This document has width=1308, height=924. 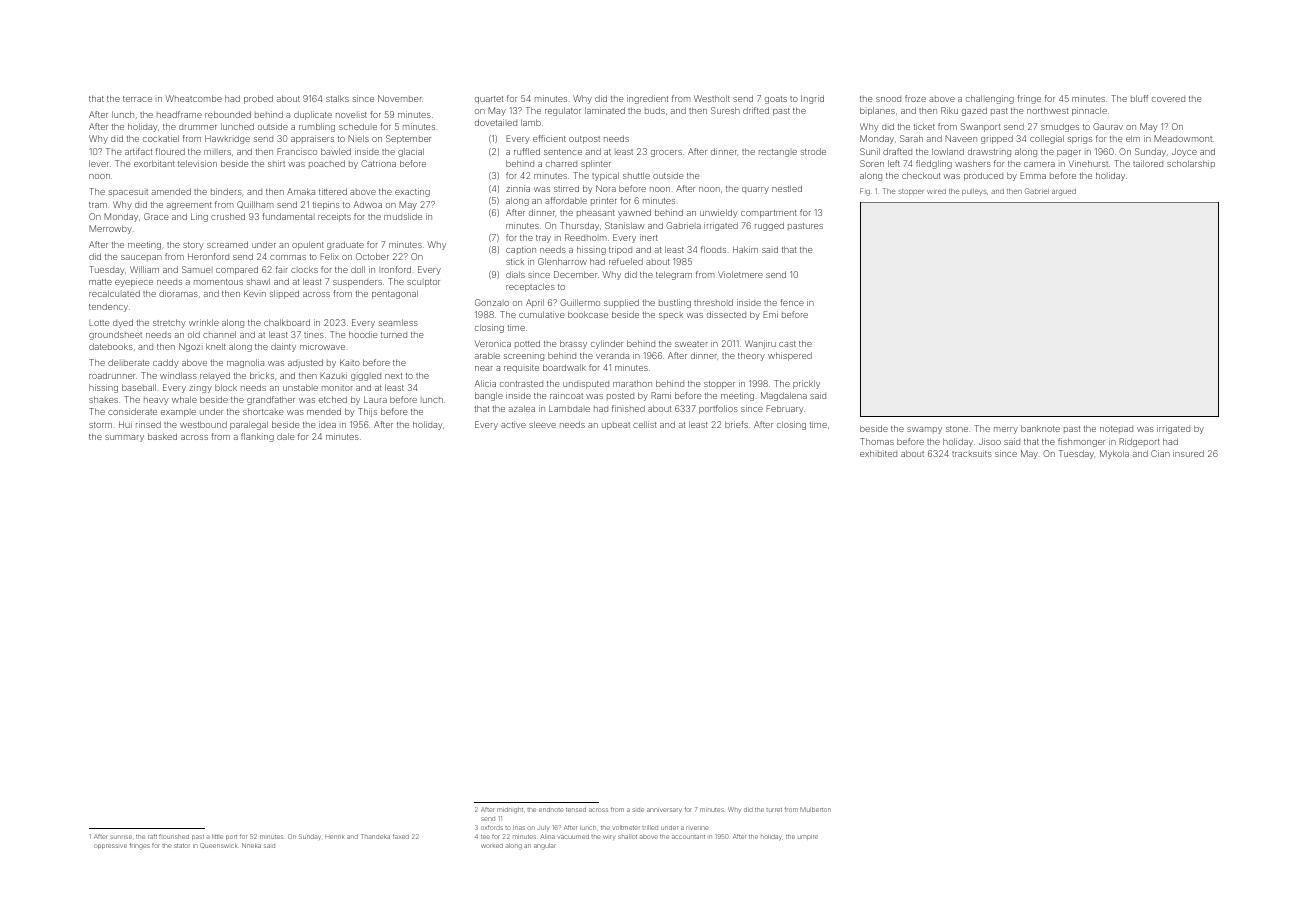 What do you see at coordinates (712, 98) in the document?
I see `Westholt` at bounding box center [712, 98].
